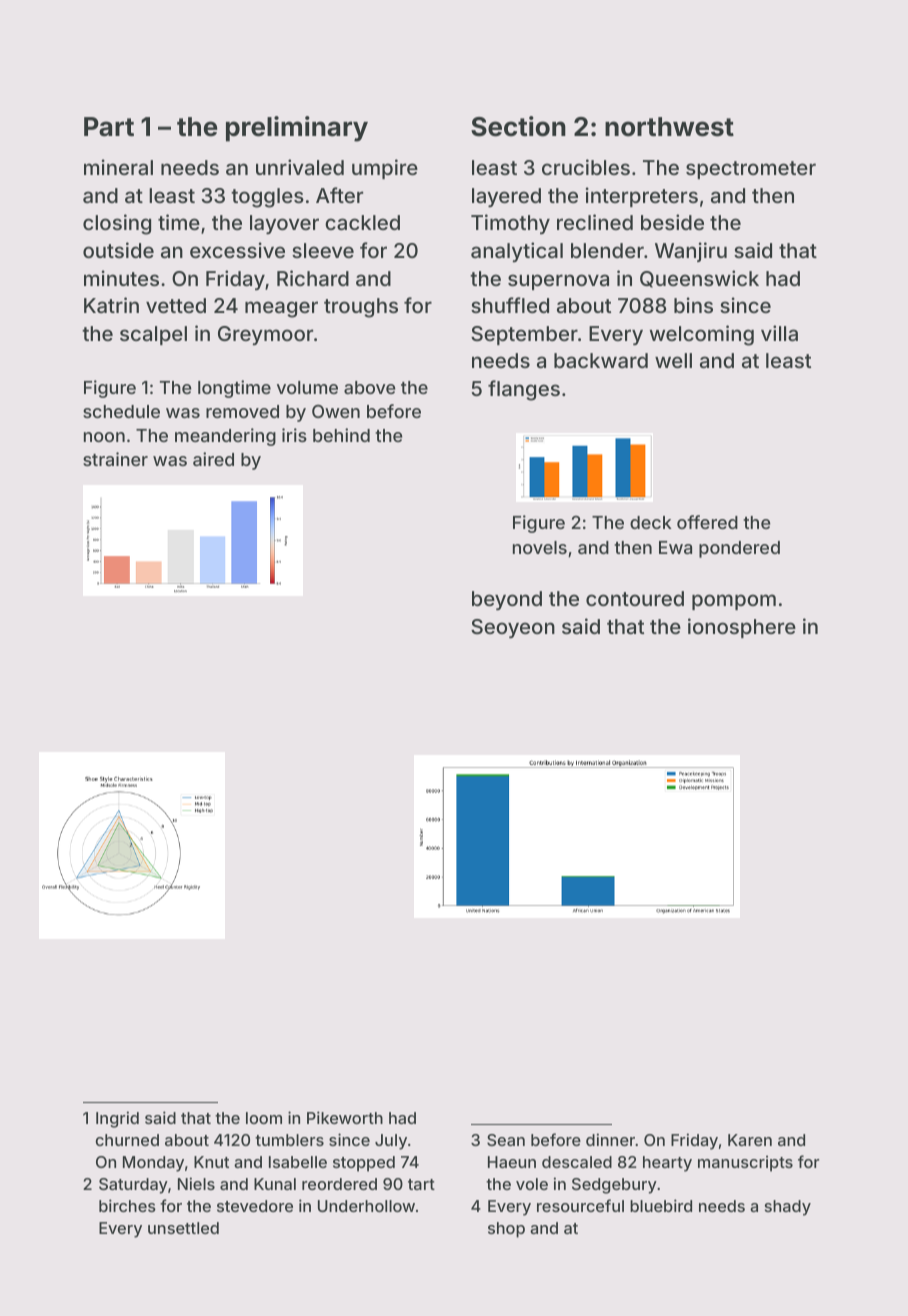  What do you see at coordinates (127, 1205) in the screenshot?
I see `birches` at bounding box center [127, 1205].
